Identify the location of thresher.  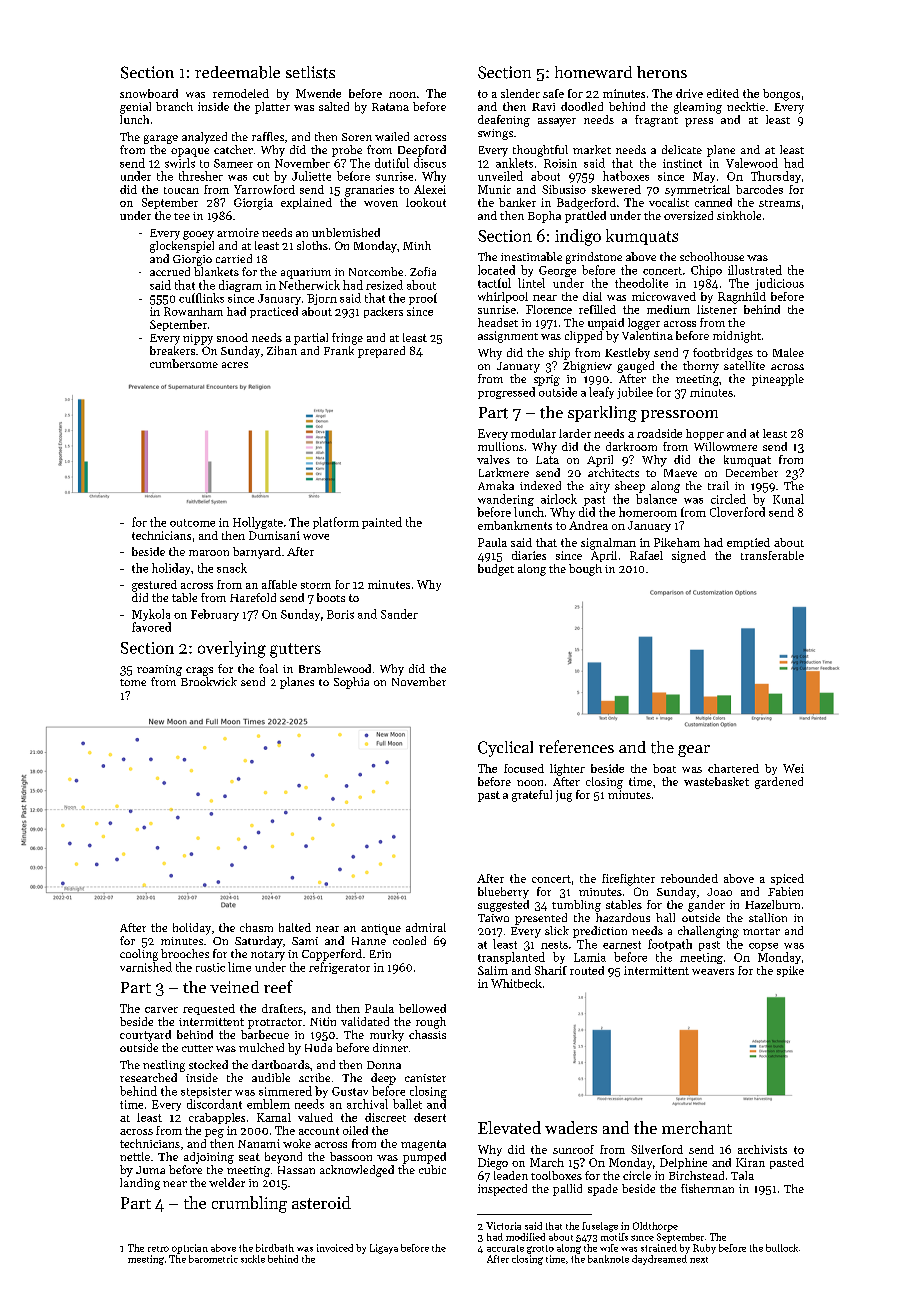
(201, 176).
